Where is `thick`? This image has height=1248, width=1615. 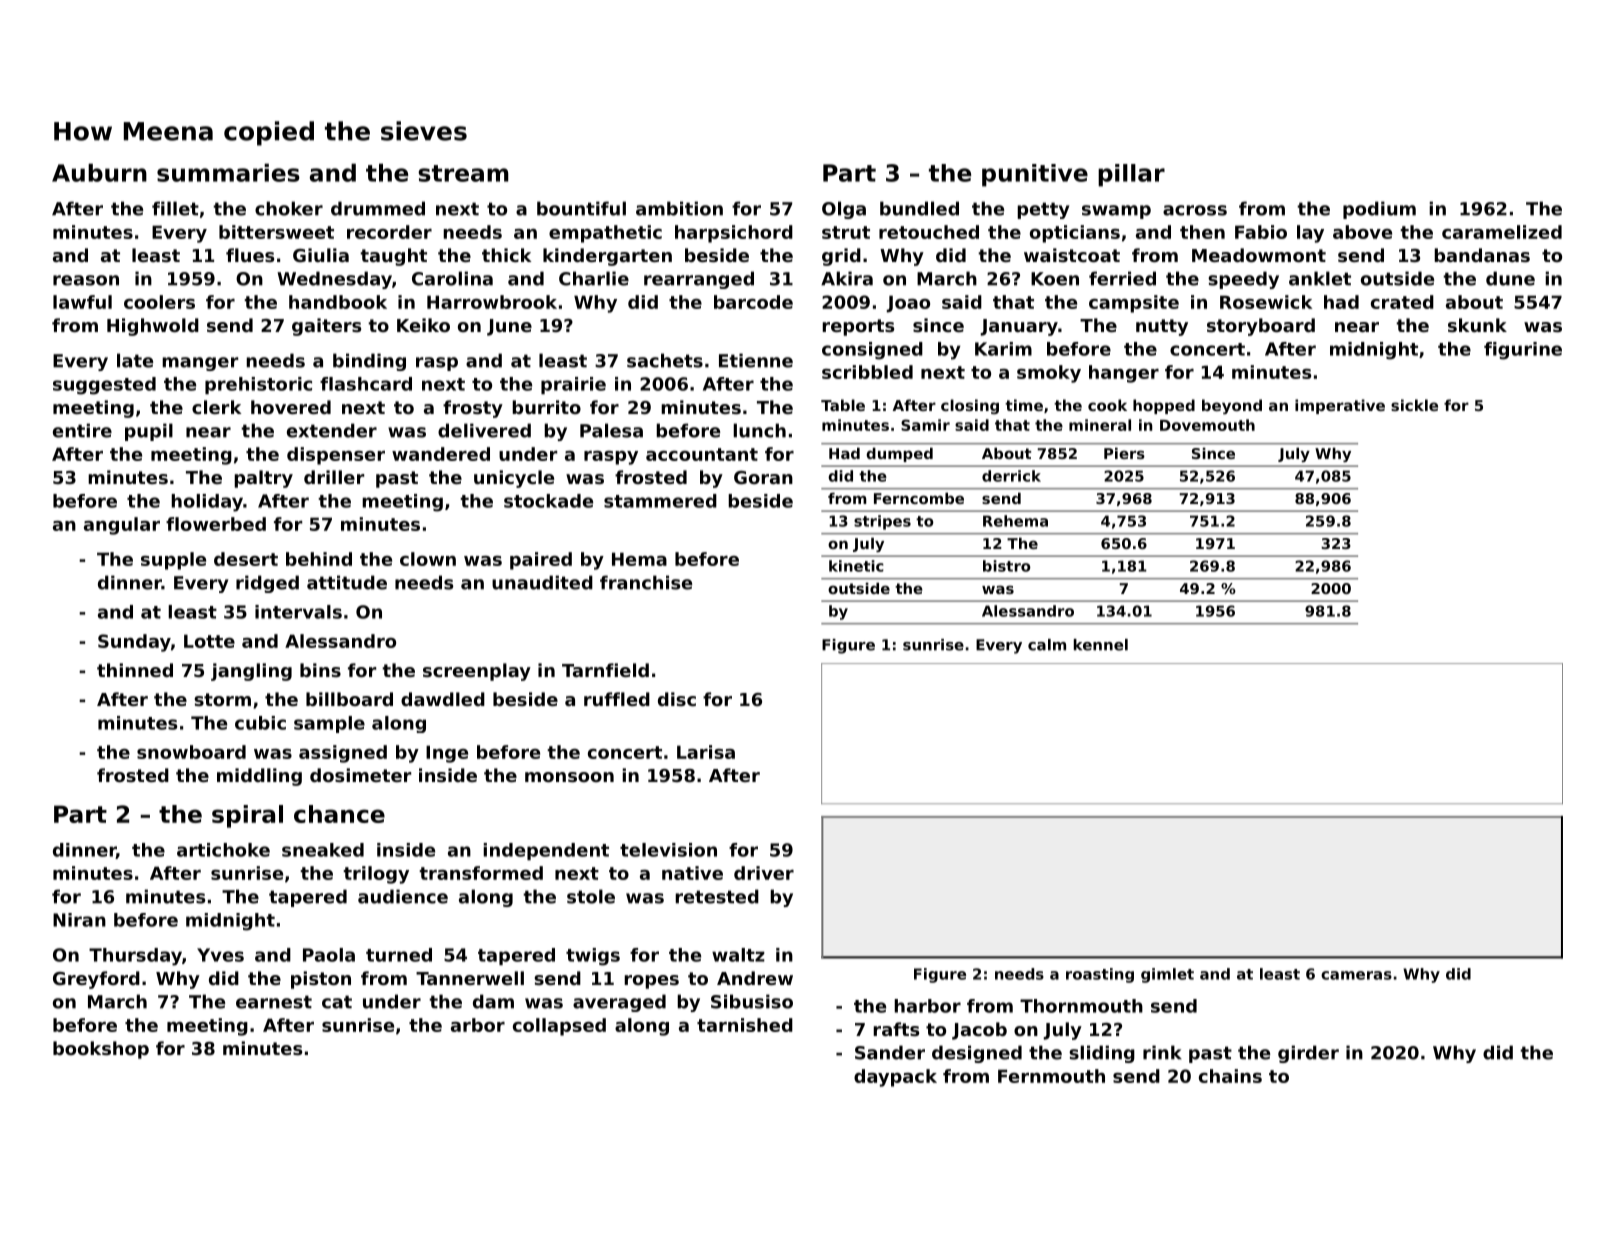
thick is located at coordinates (507, 255).
